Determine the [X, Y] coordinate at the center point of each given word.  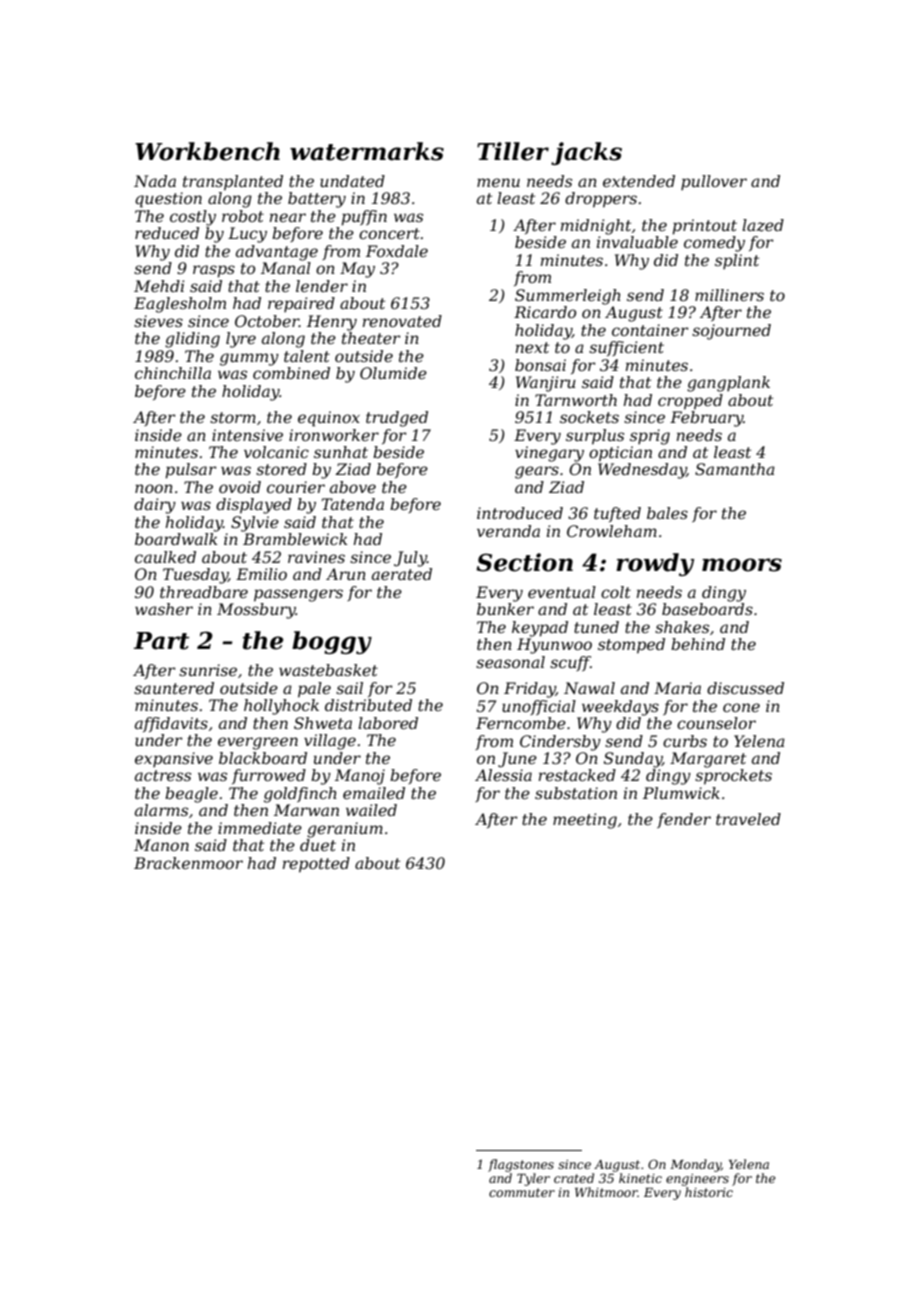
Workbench [207, 151]
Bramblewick [295, 539]
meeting [585, 821]
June [517, 760]
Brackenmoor [188, 863]
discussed [745, 688]
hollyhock [281, 707]
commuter [522, 1192]
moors [742, 565]
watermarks [367, 151]
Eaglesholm [180, 305]
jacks [586, 153]
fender [684, 820]
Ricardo [545, 312]
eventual [562, 592]
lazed [763, 225]
